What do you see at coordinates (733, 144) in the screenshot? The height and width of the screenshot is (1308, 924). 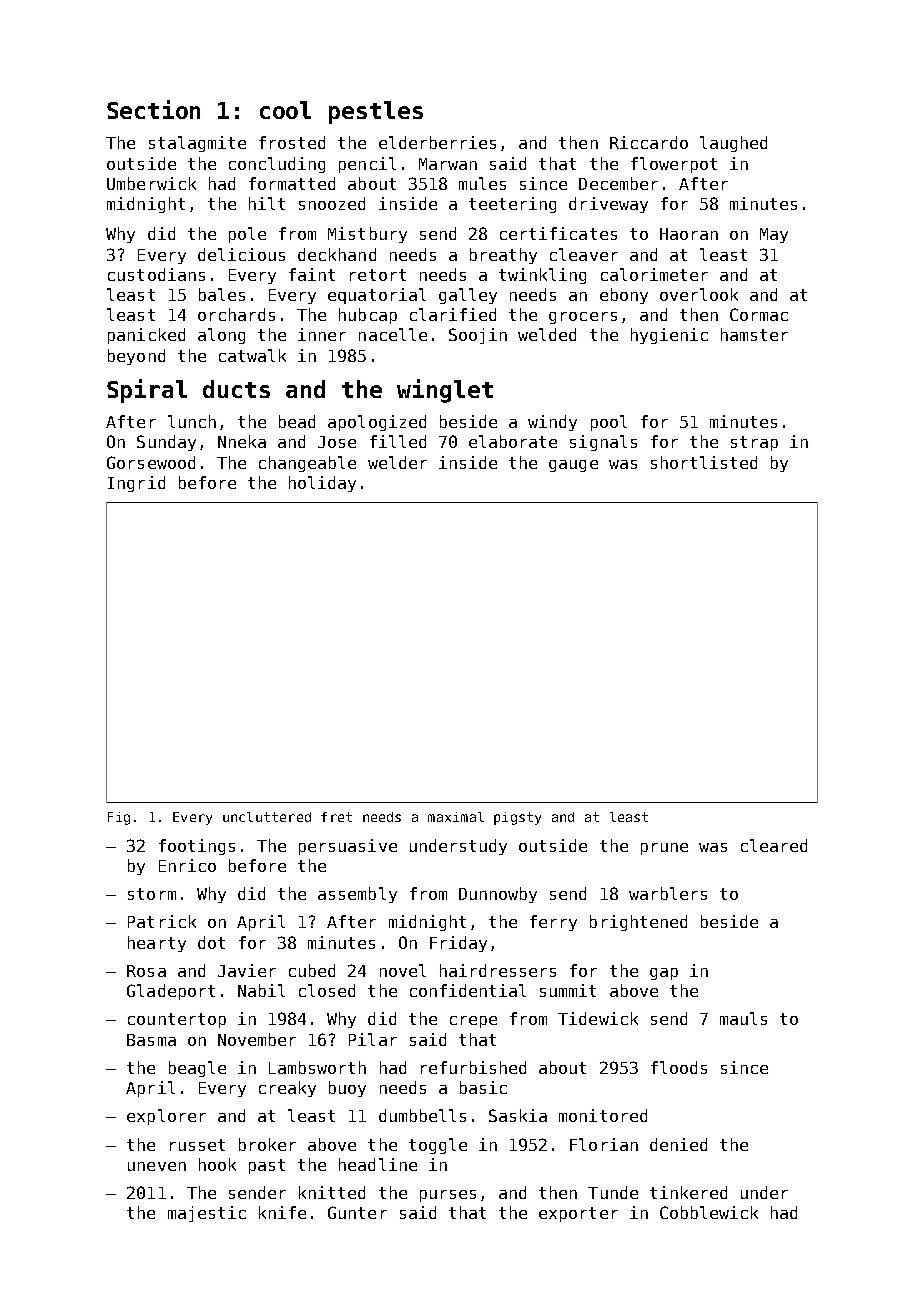 I see `laughed` at bounding box center [733, 144].
